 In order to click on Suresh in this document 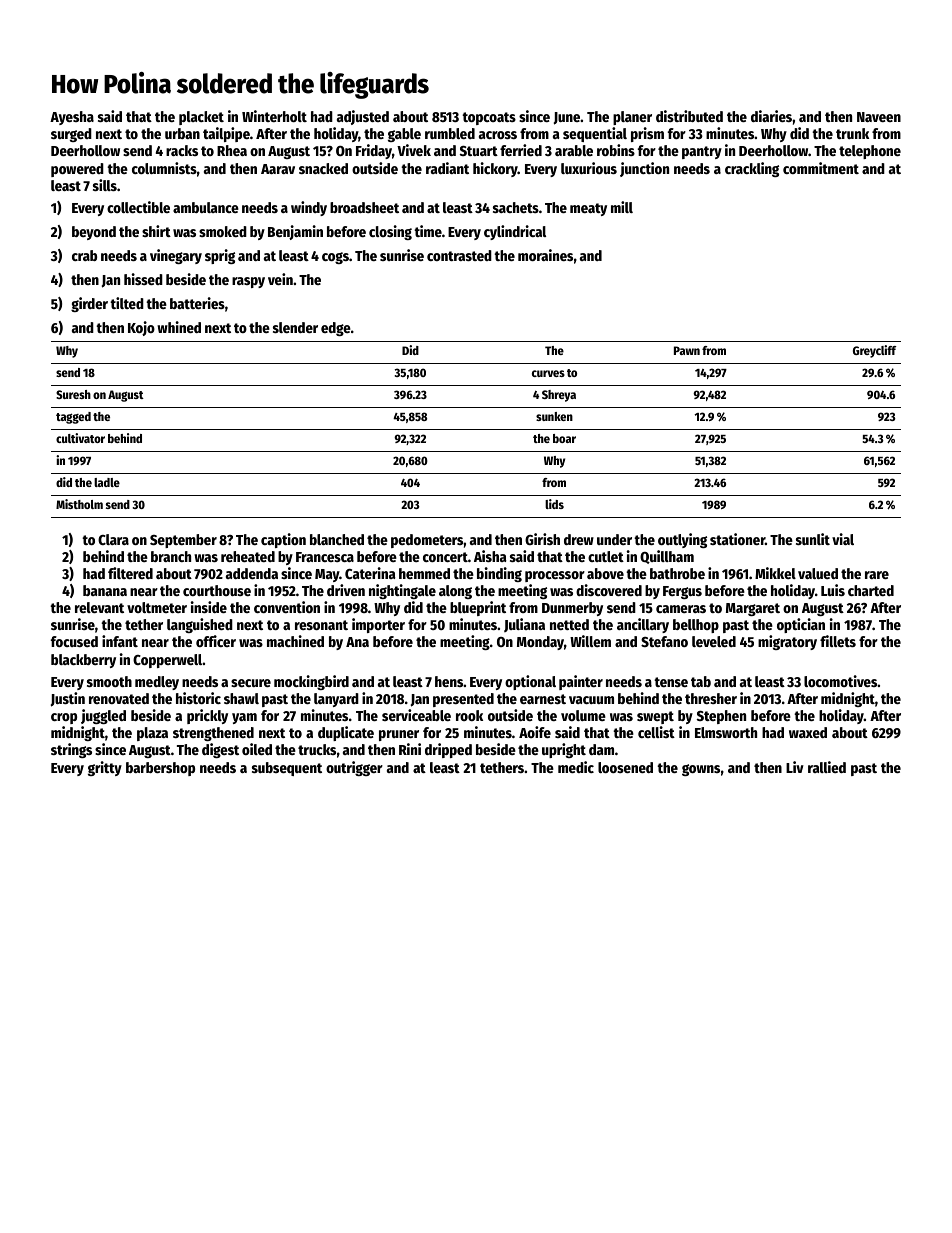, I will do `click(73, 394)`.
